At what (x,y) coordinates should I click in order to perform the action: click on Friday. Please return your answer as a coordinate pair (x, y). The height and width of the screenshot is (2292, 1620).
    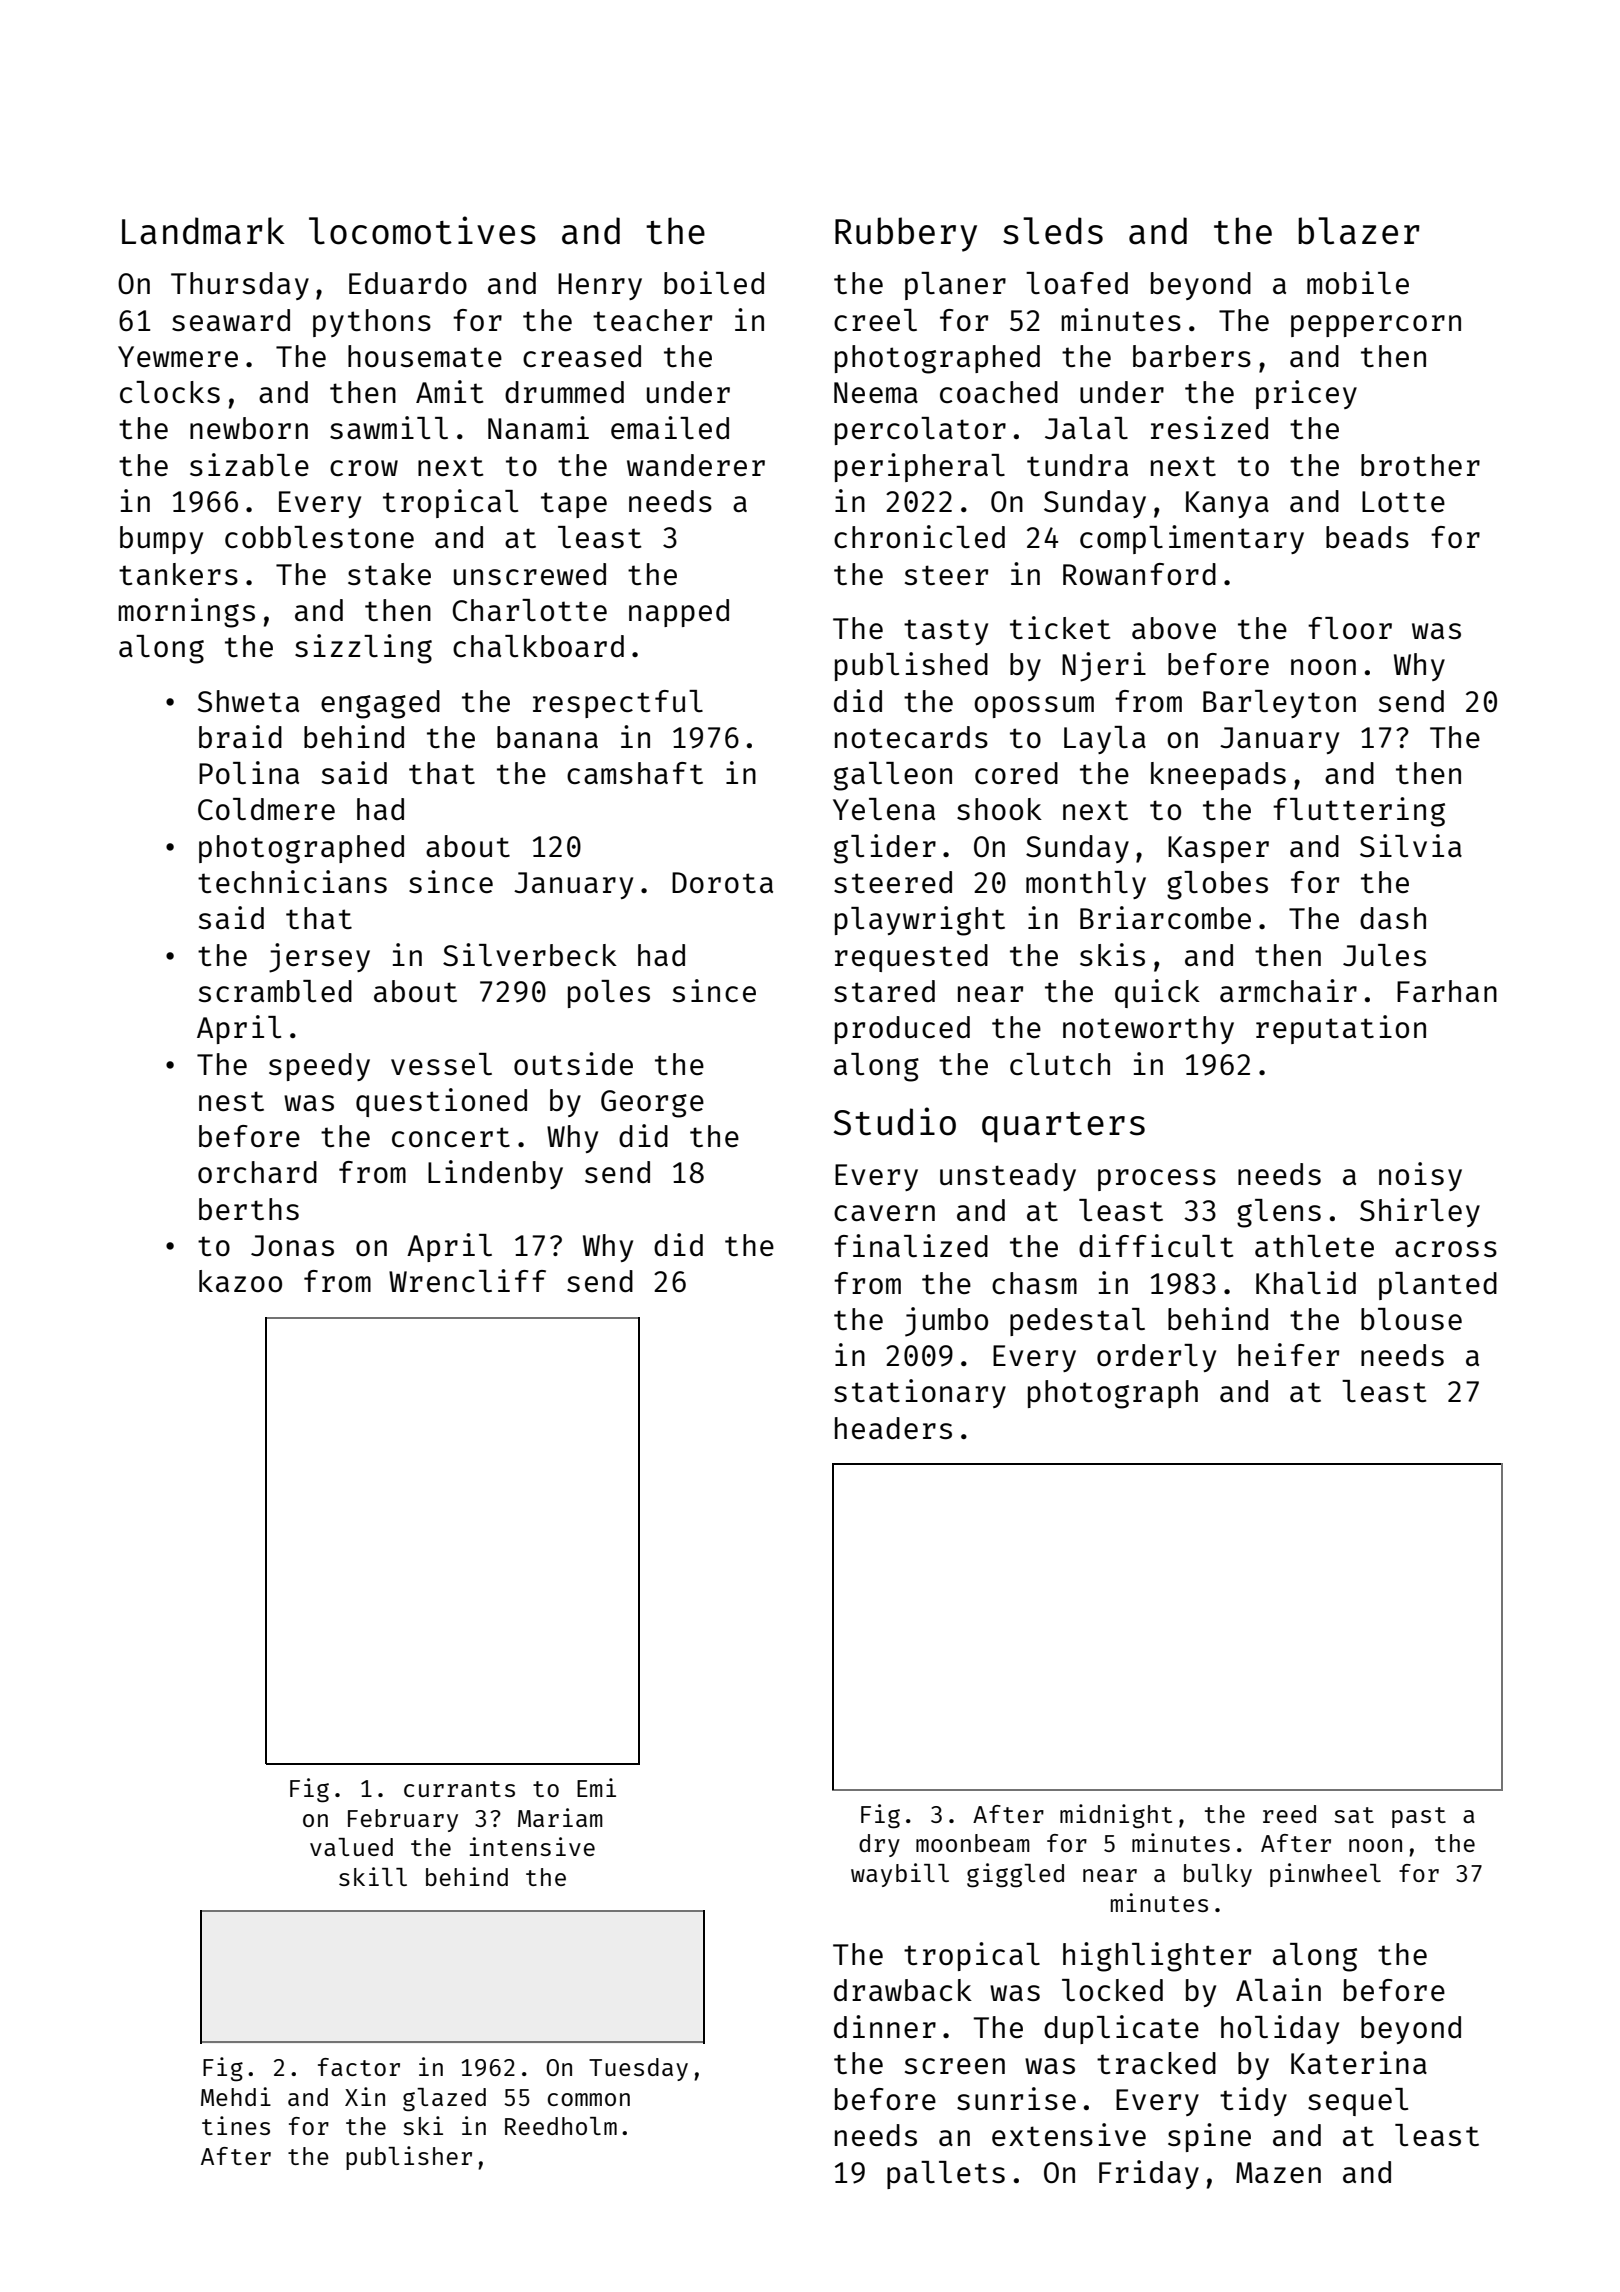
    Looking at the image, I should click on (1149, 2174).
